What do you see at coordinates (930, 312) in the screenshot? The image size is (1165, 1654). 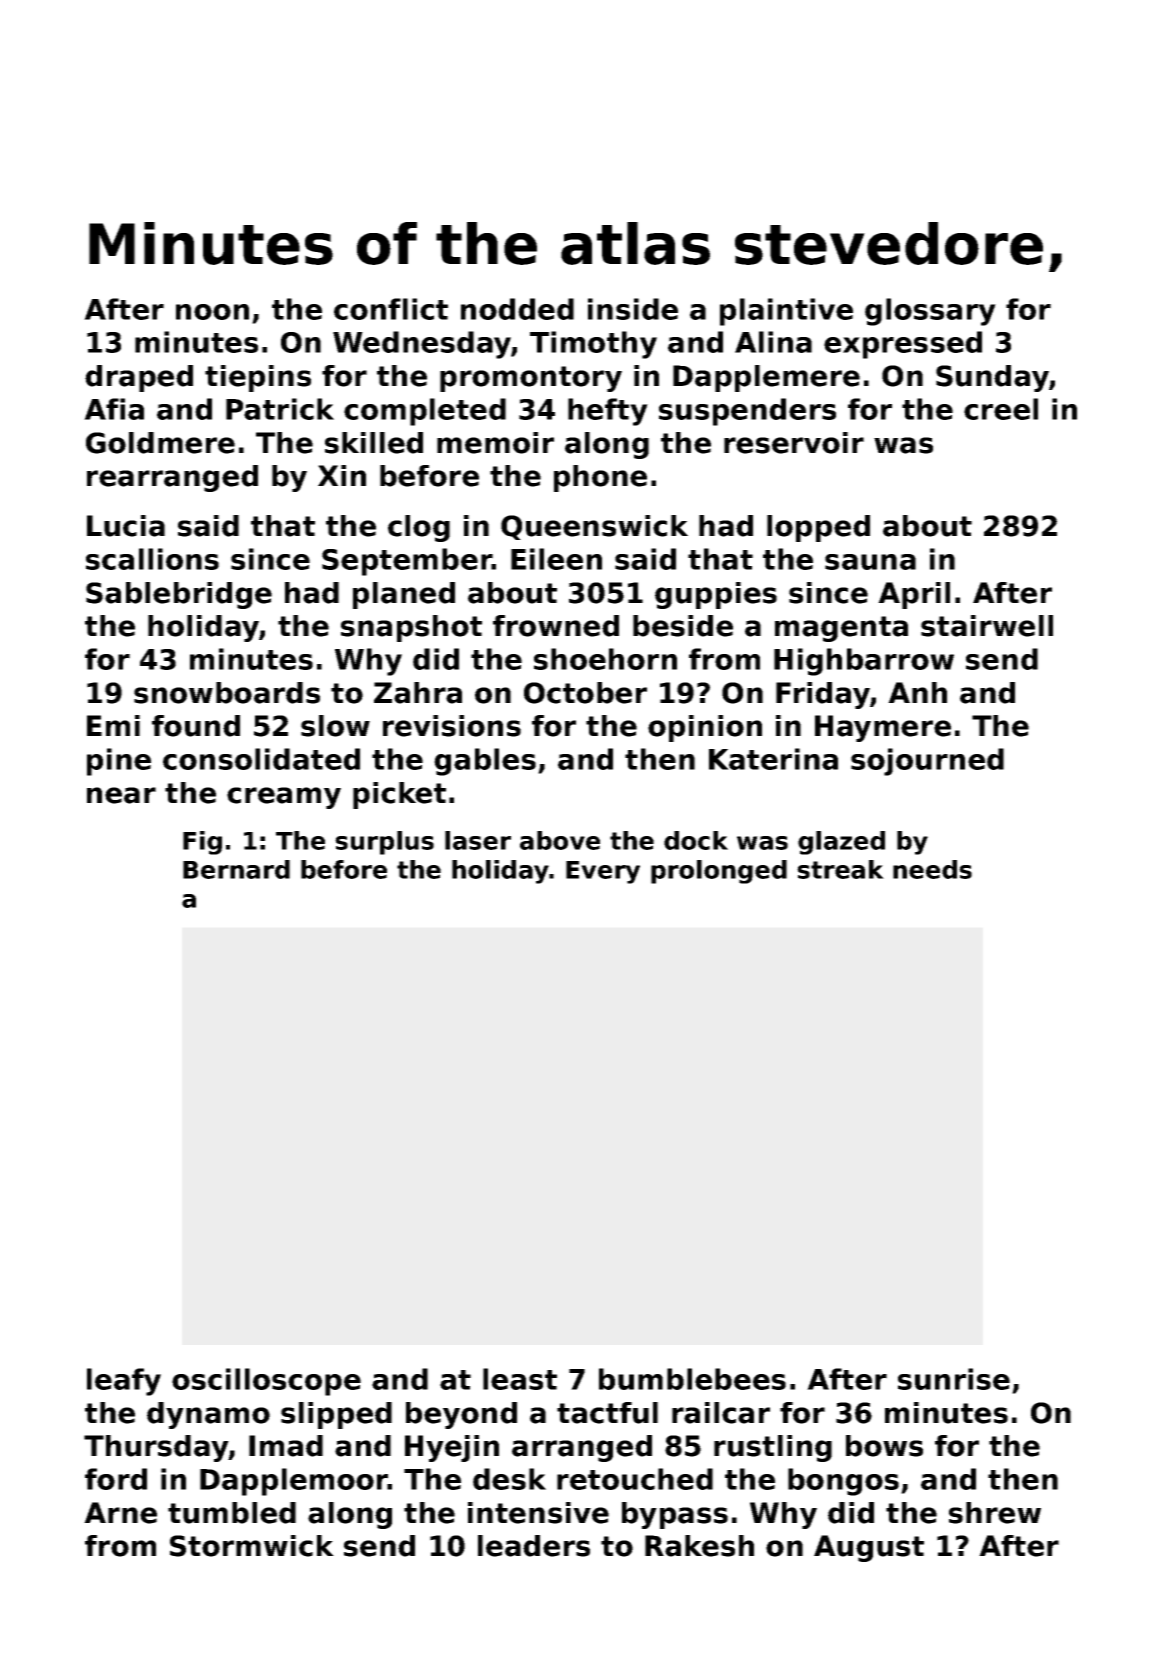 I see `glossary` at bounding box center [930, 312].
